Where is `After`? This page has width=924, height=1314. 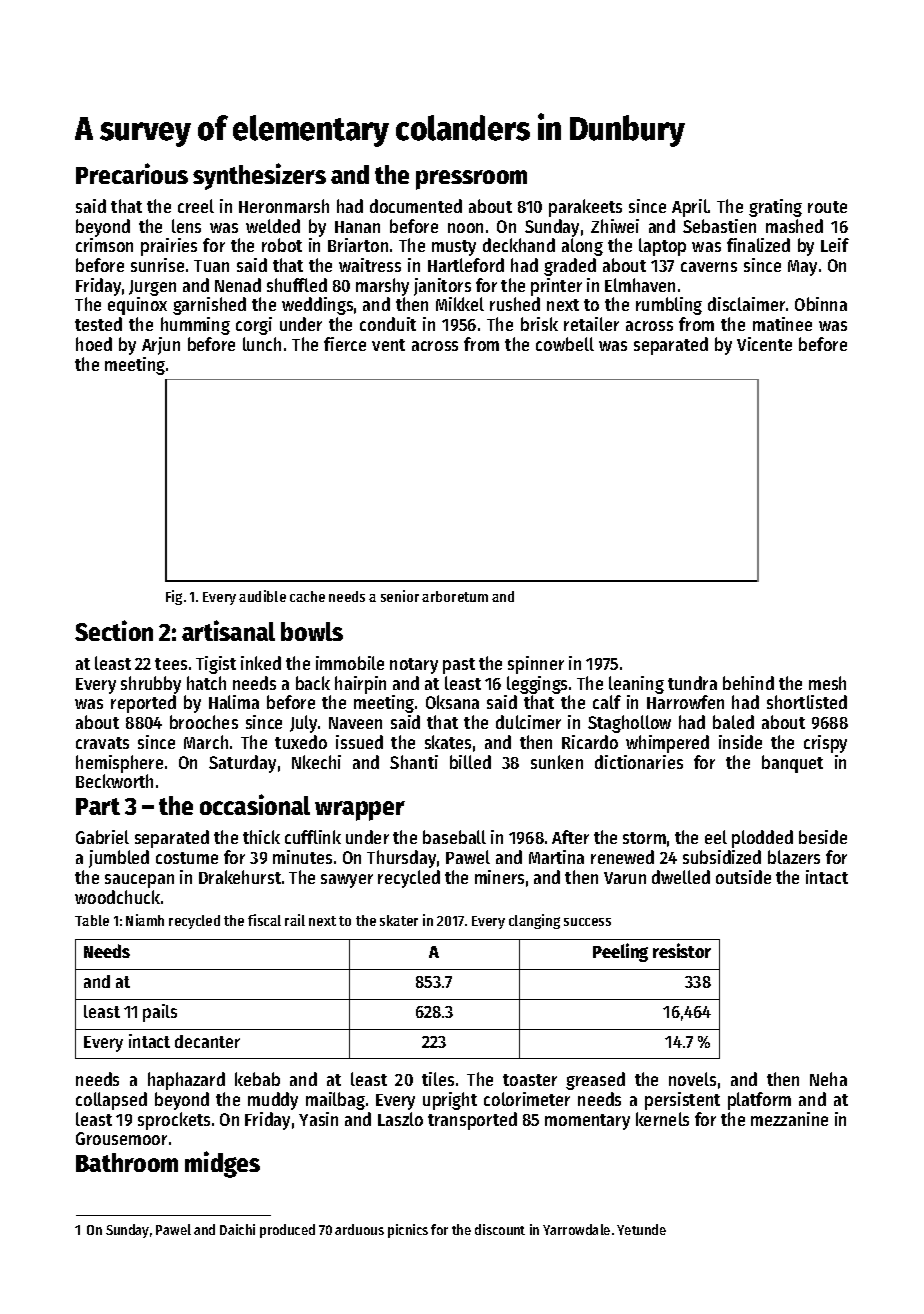
After is located at coordinates (570, 837).
